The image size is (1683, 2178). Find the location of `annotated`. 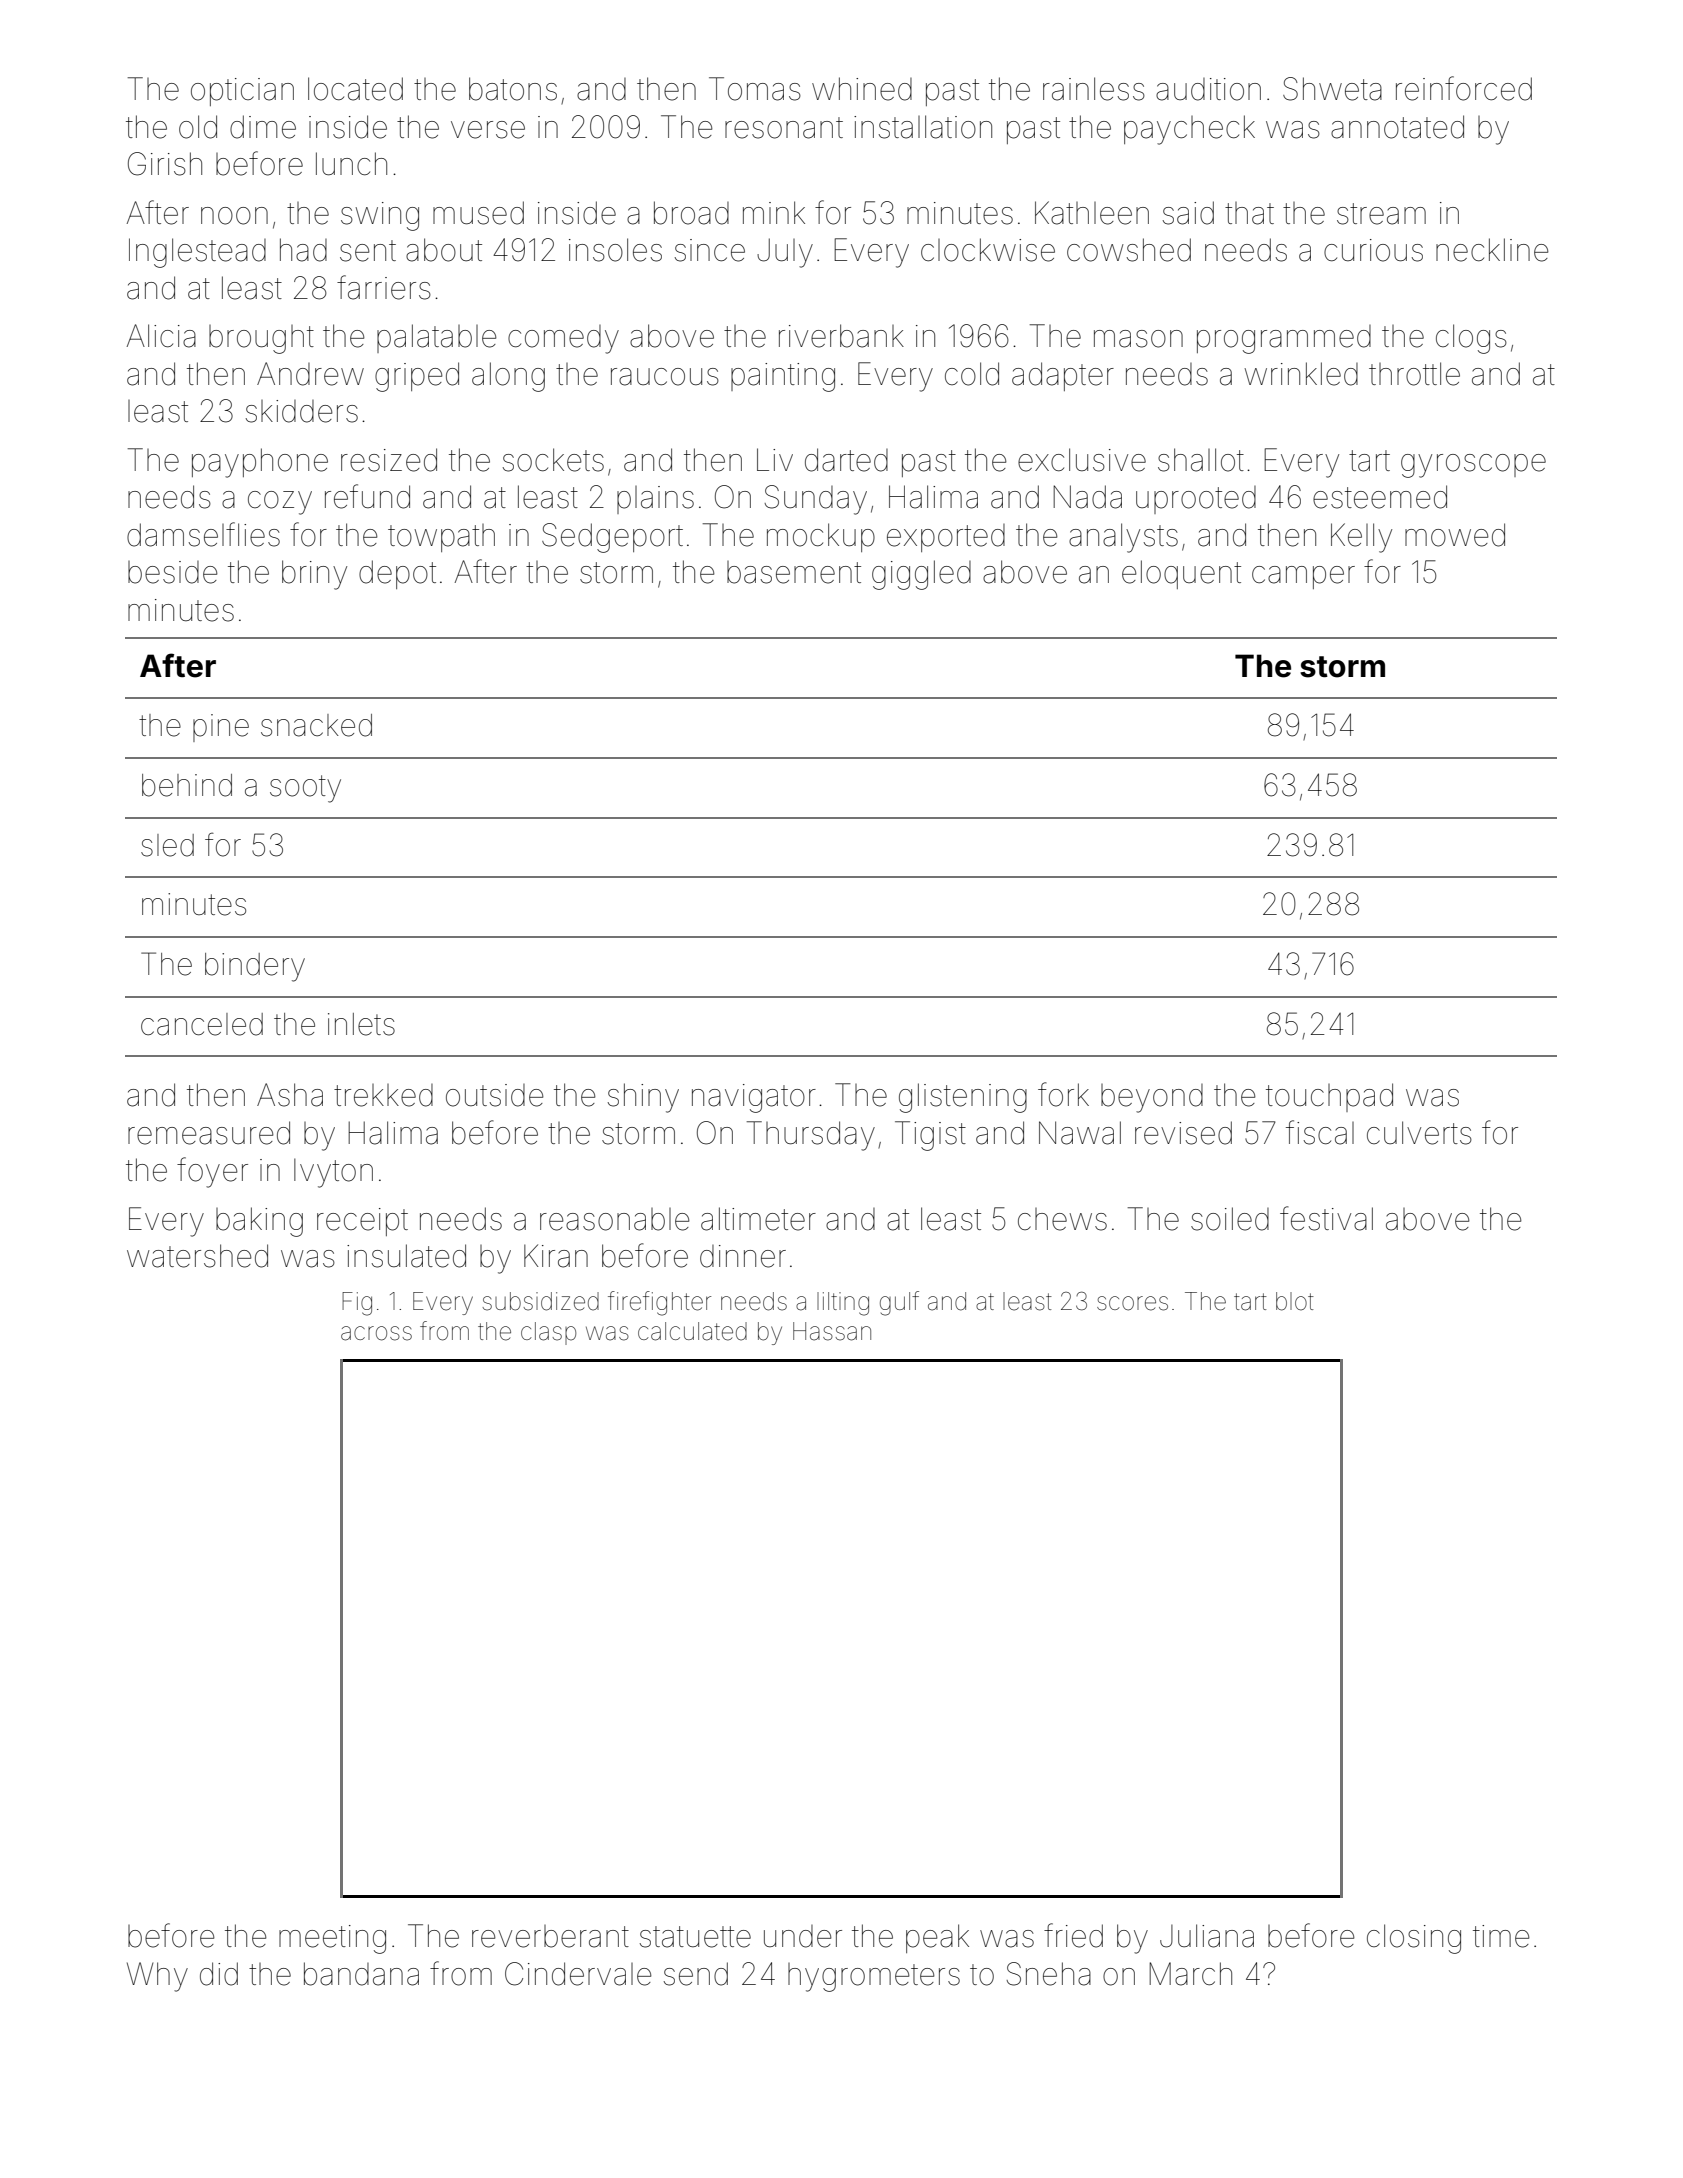

annotated is located at coordinates (1397, 127).
